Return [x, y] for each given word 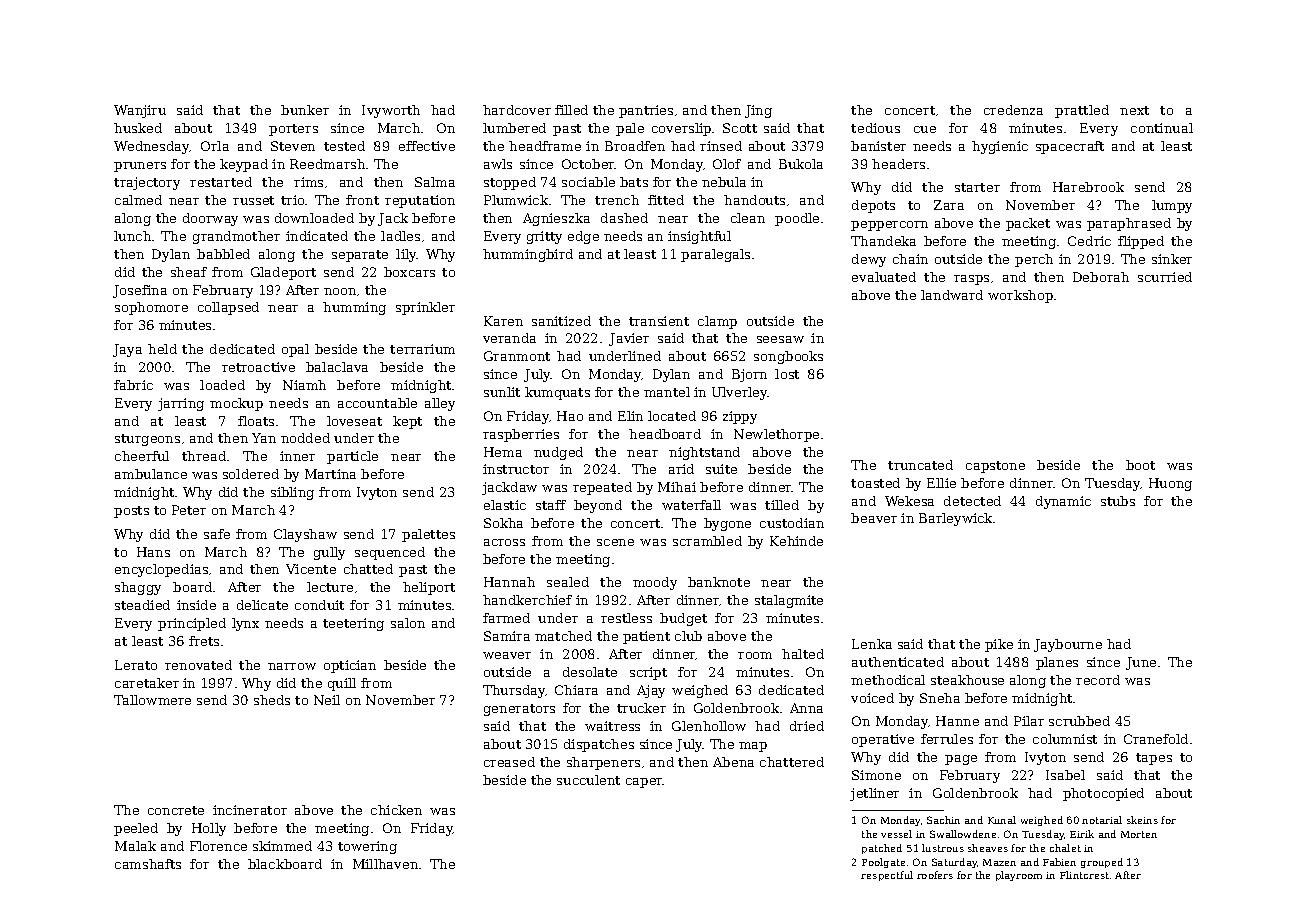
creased [509, 762]
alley [440, 404]
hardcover [517, 110]
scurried [1165, 277]
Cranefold [1156, 739]
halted [803, 654]
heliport [429, 588]
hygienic [1000, 147]
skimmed [282, 846]
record [1098, 680]
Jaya [127, 350]
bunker [305, 110]
